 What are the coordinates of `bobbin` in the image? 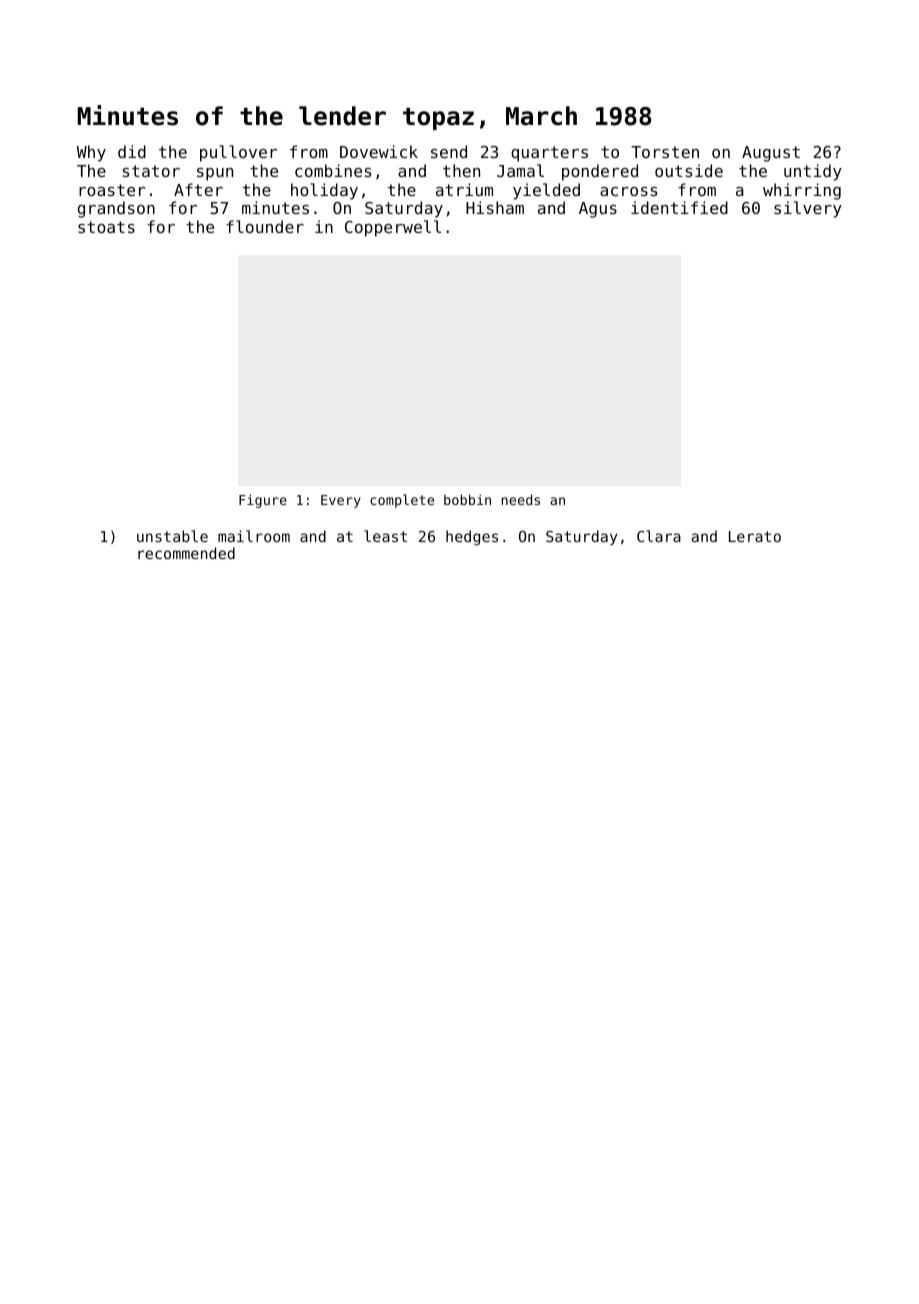 It's located at (467, 499).
